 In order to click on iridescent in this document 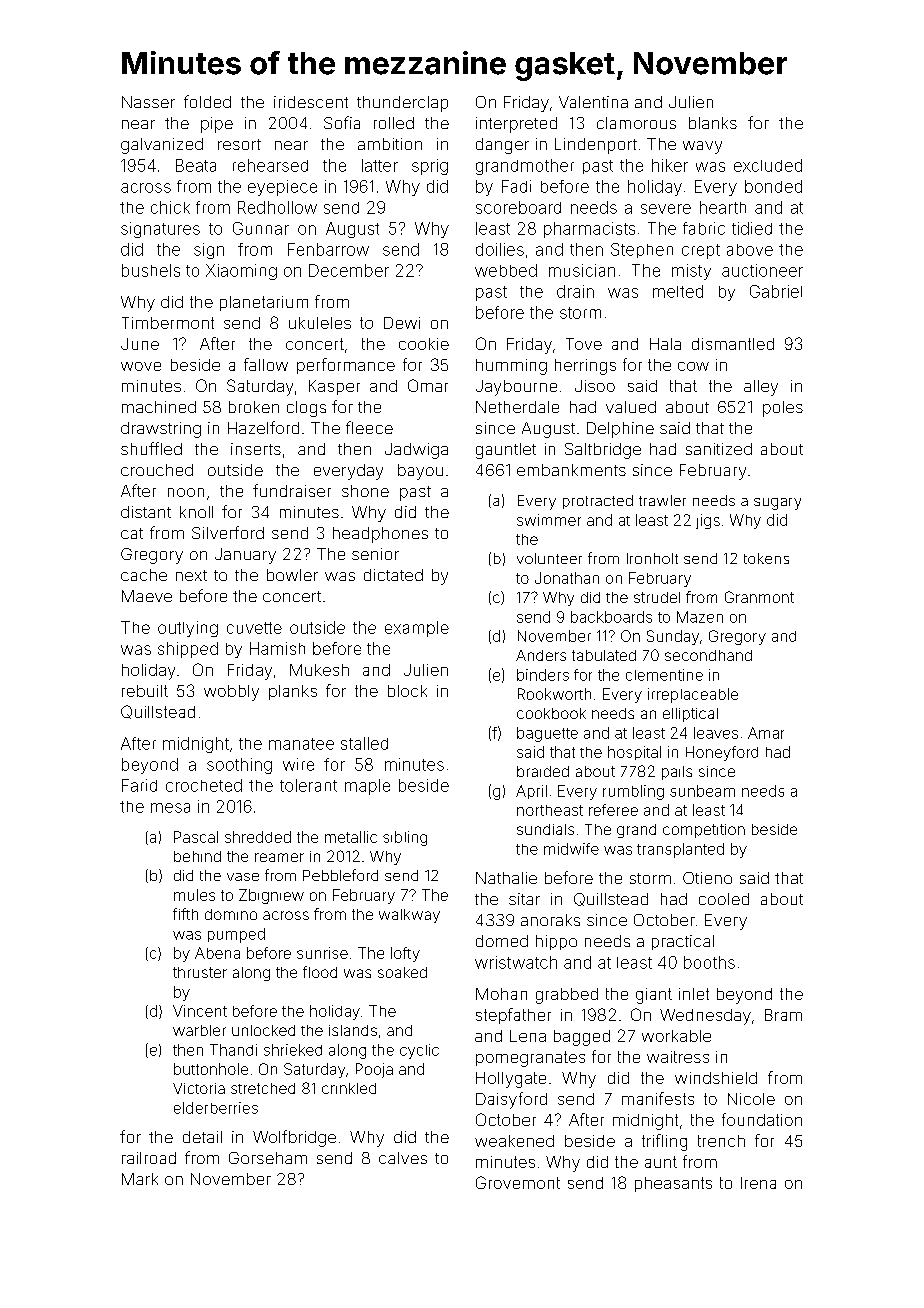, I will do `click(311, 102)`.
